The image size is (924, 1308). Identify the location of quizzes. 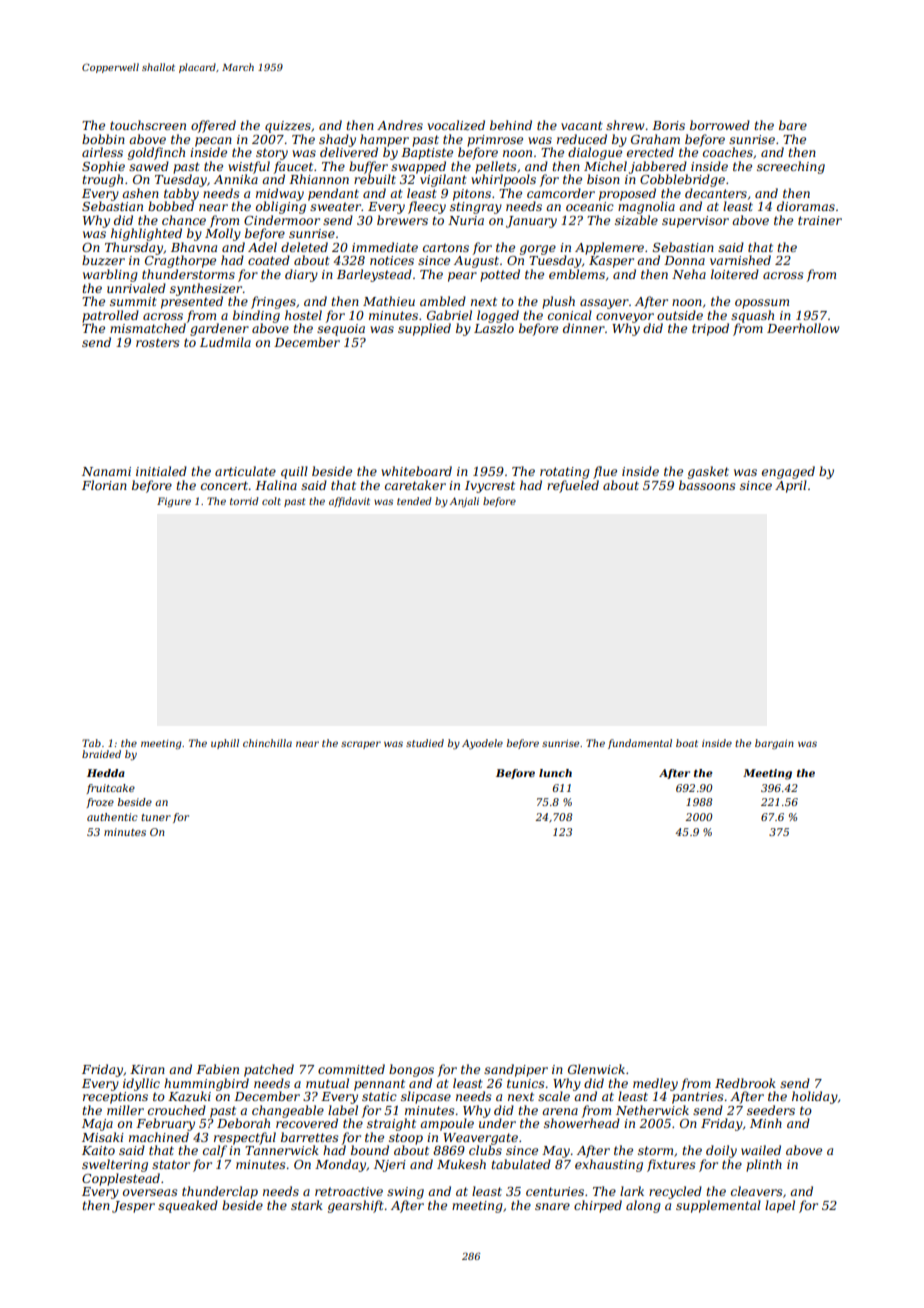
(288, 127).
